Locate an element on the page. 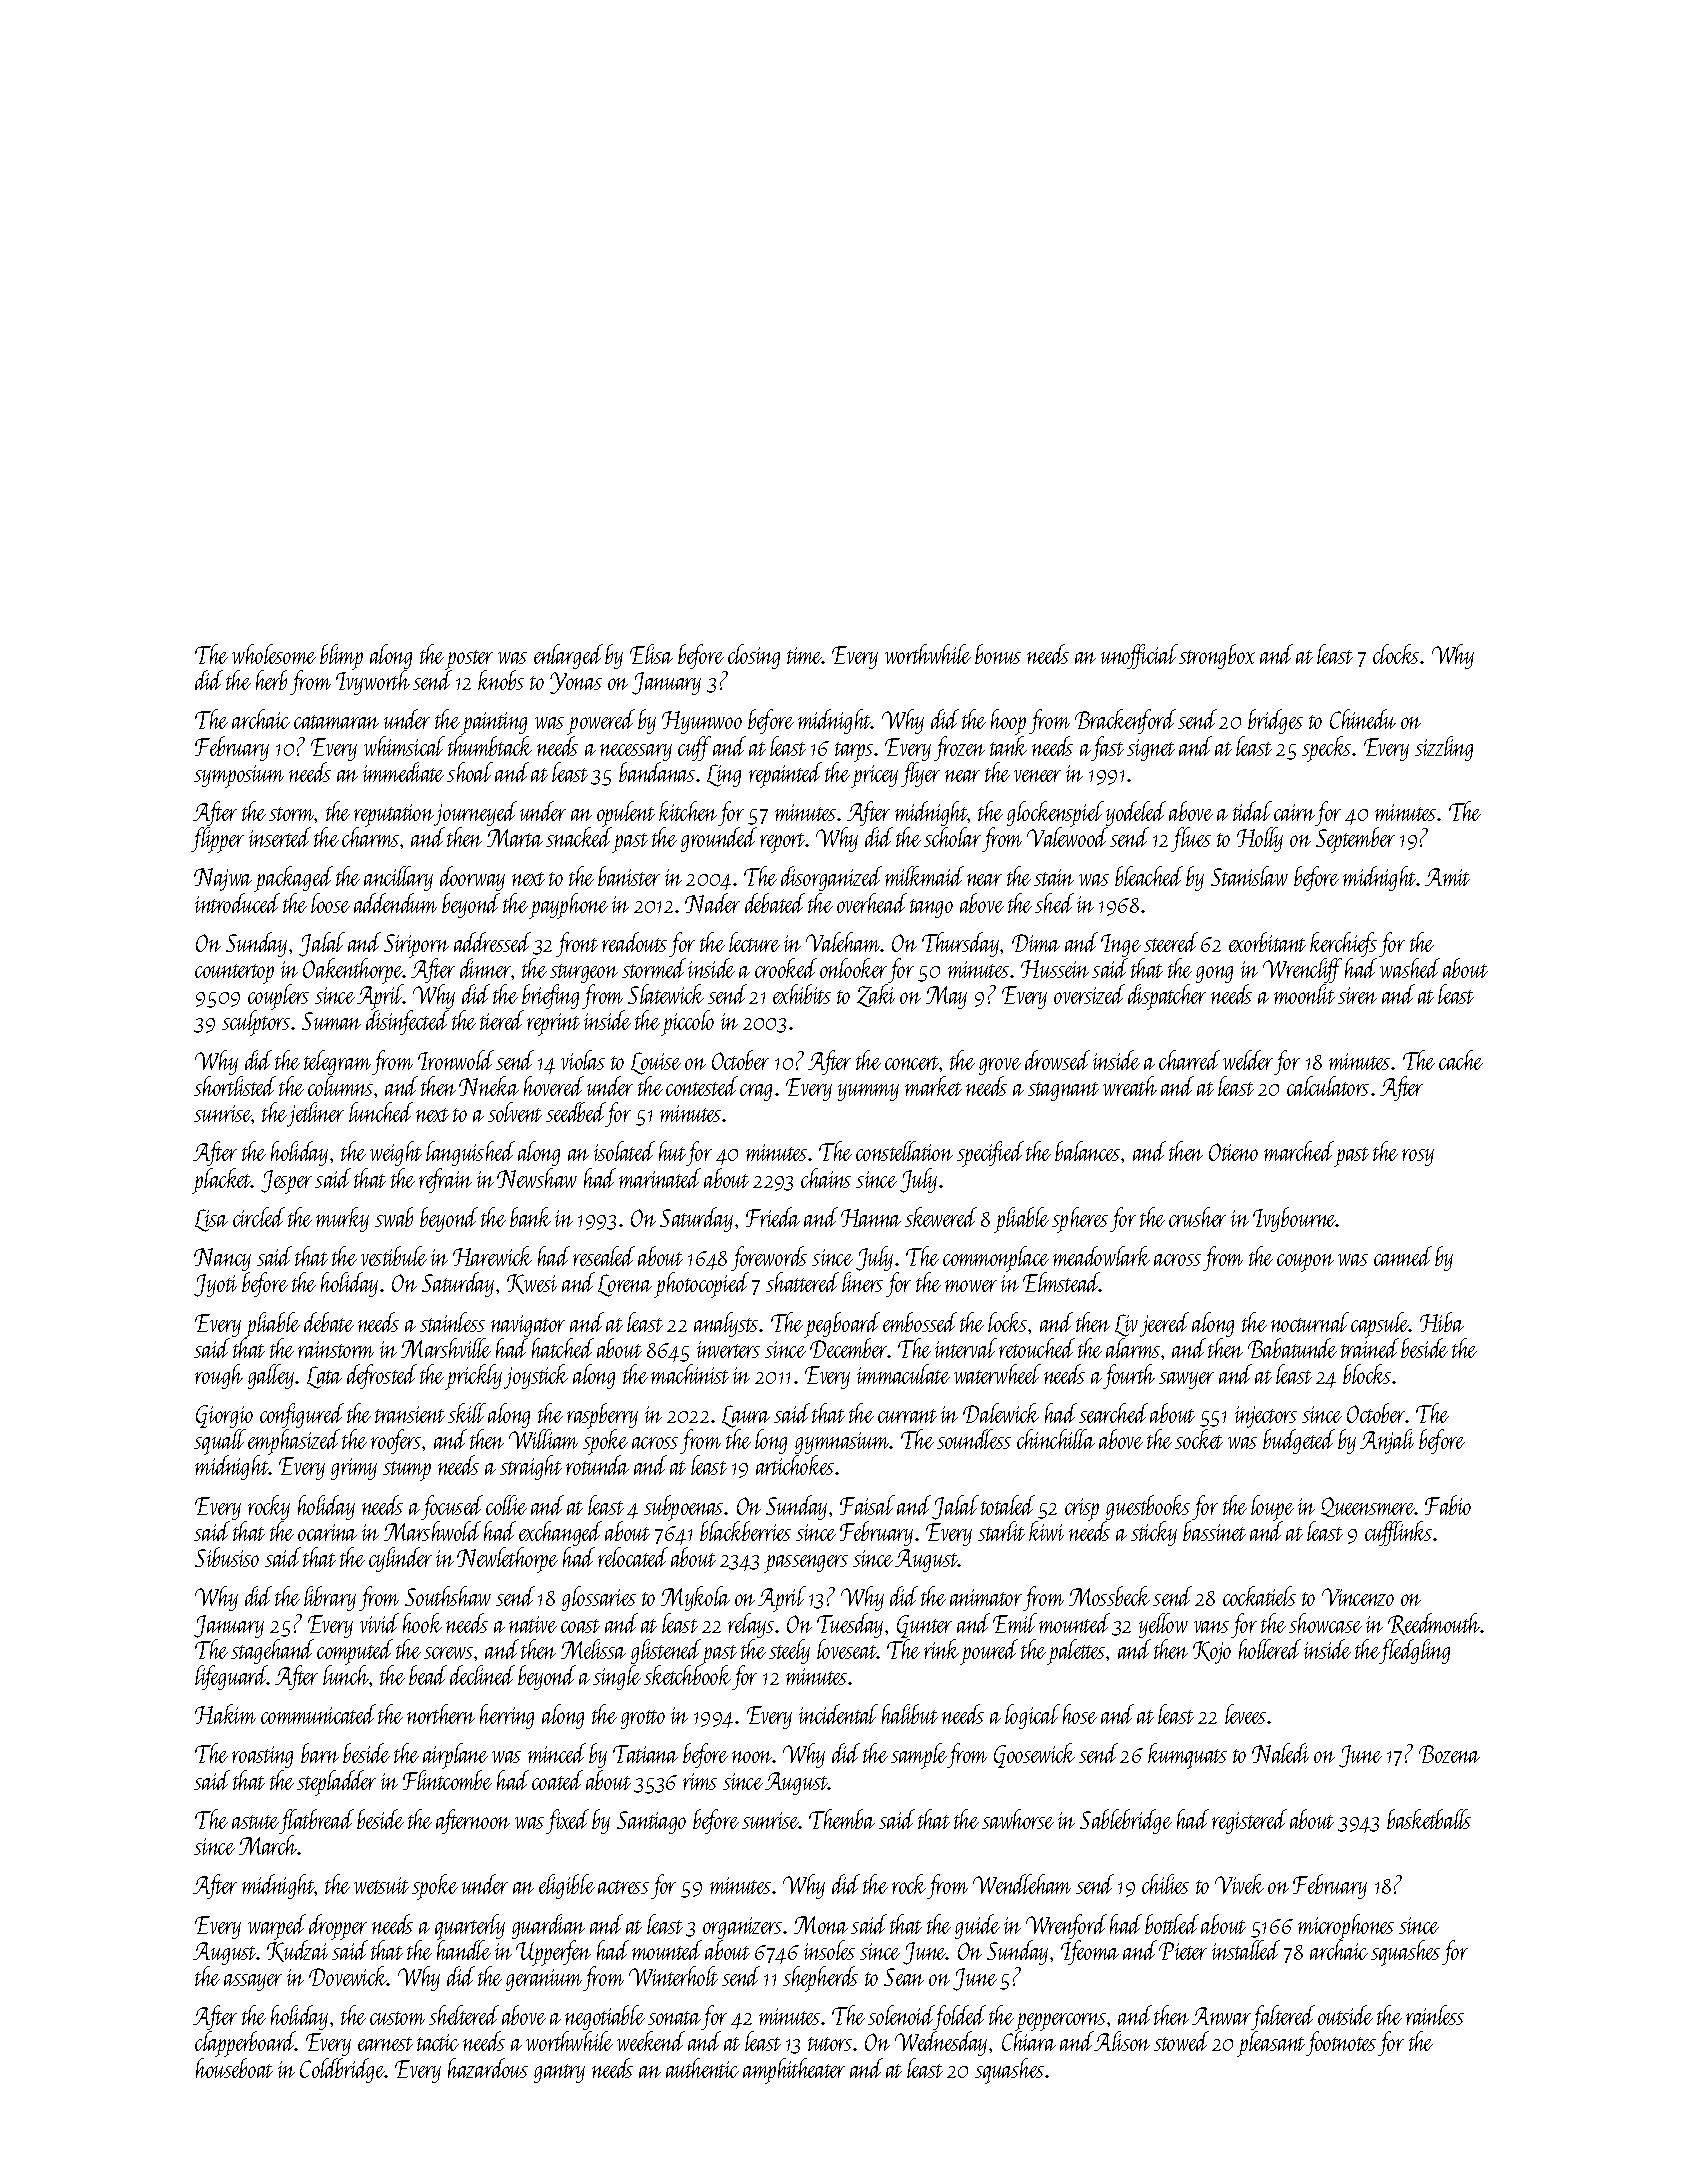 The image size is (1683, 2178). custom is located at coordinates (397, 2018).
